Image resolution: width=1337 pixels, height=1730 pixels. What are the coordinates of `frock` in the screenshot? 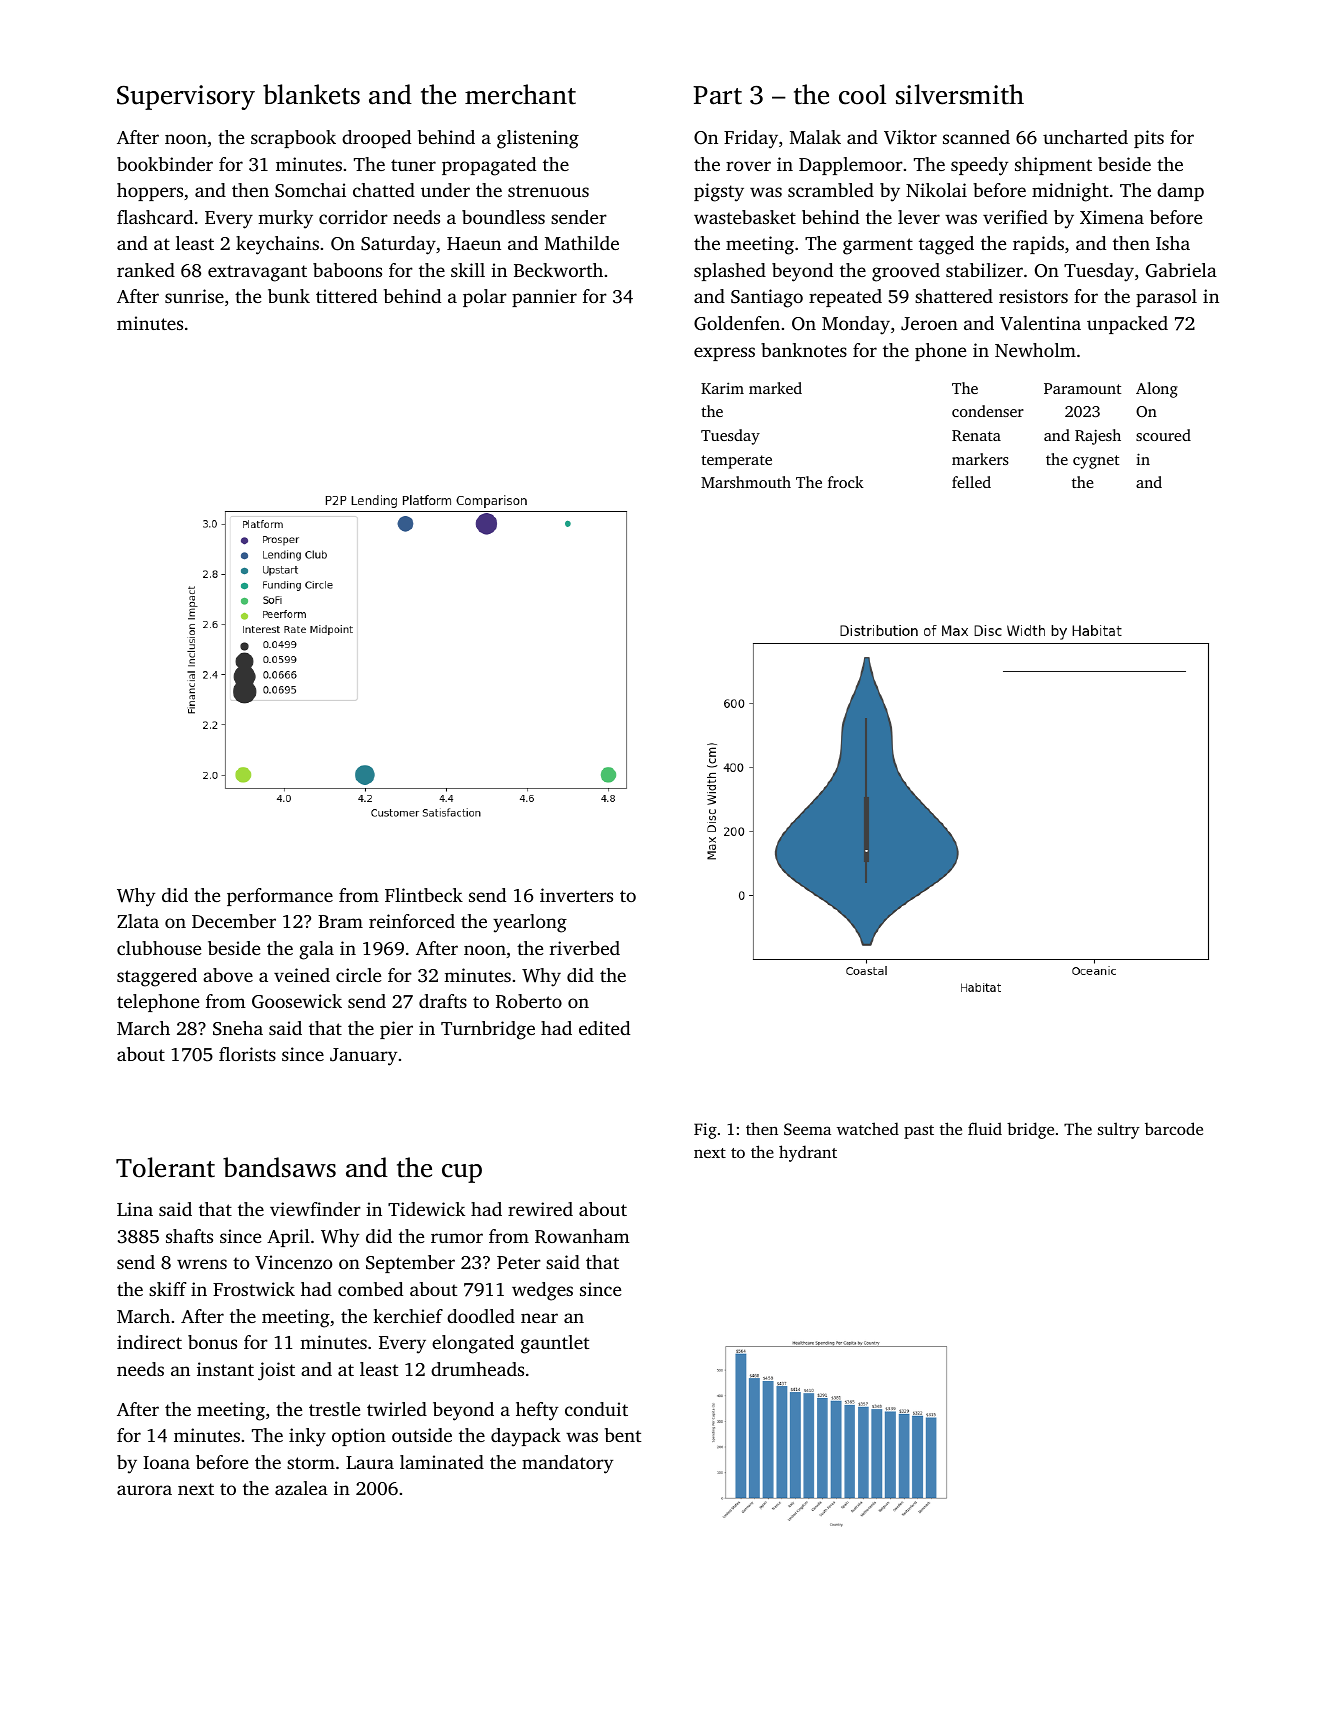 It's located at (846, 482).
